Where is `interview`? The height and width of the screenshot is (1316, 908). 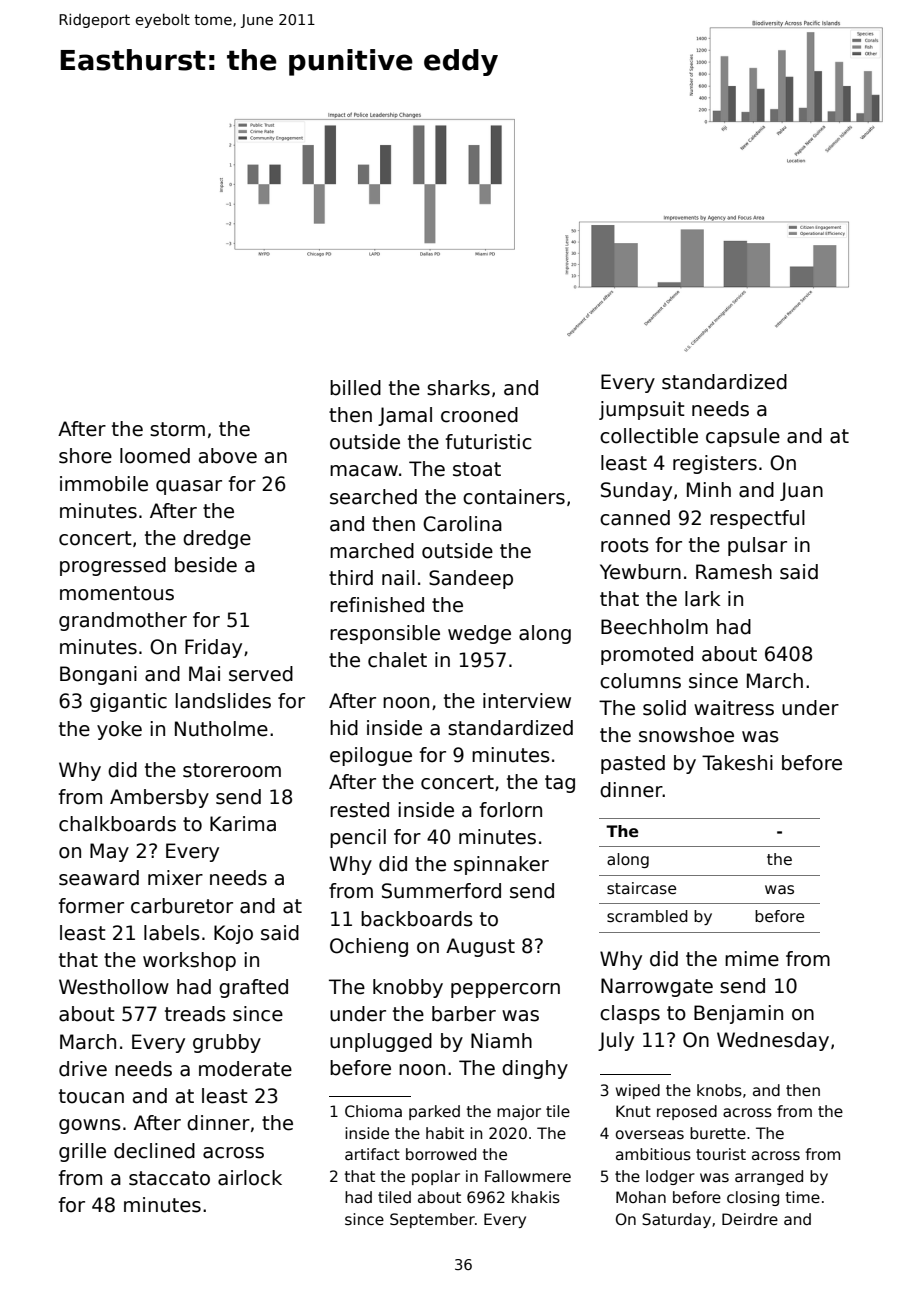 interview is located at coordinates (527, 701).
